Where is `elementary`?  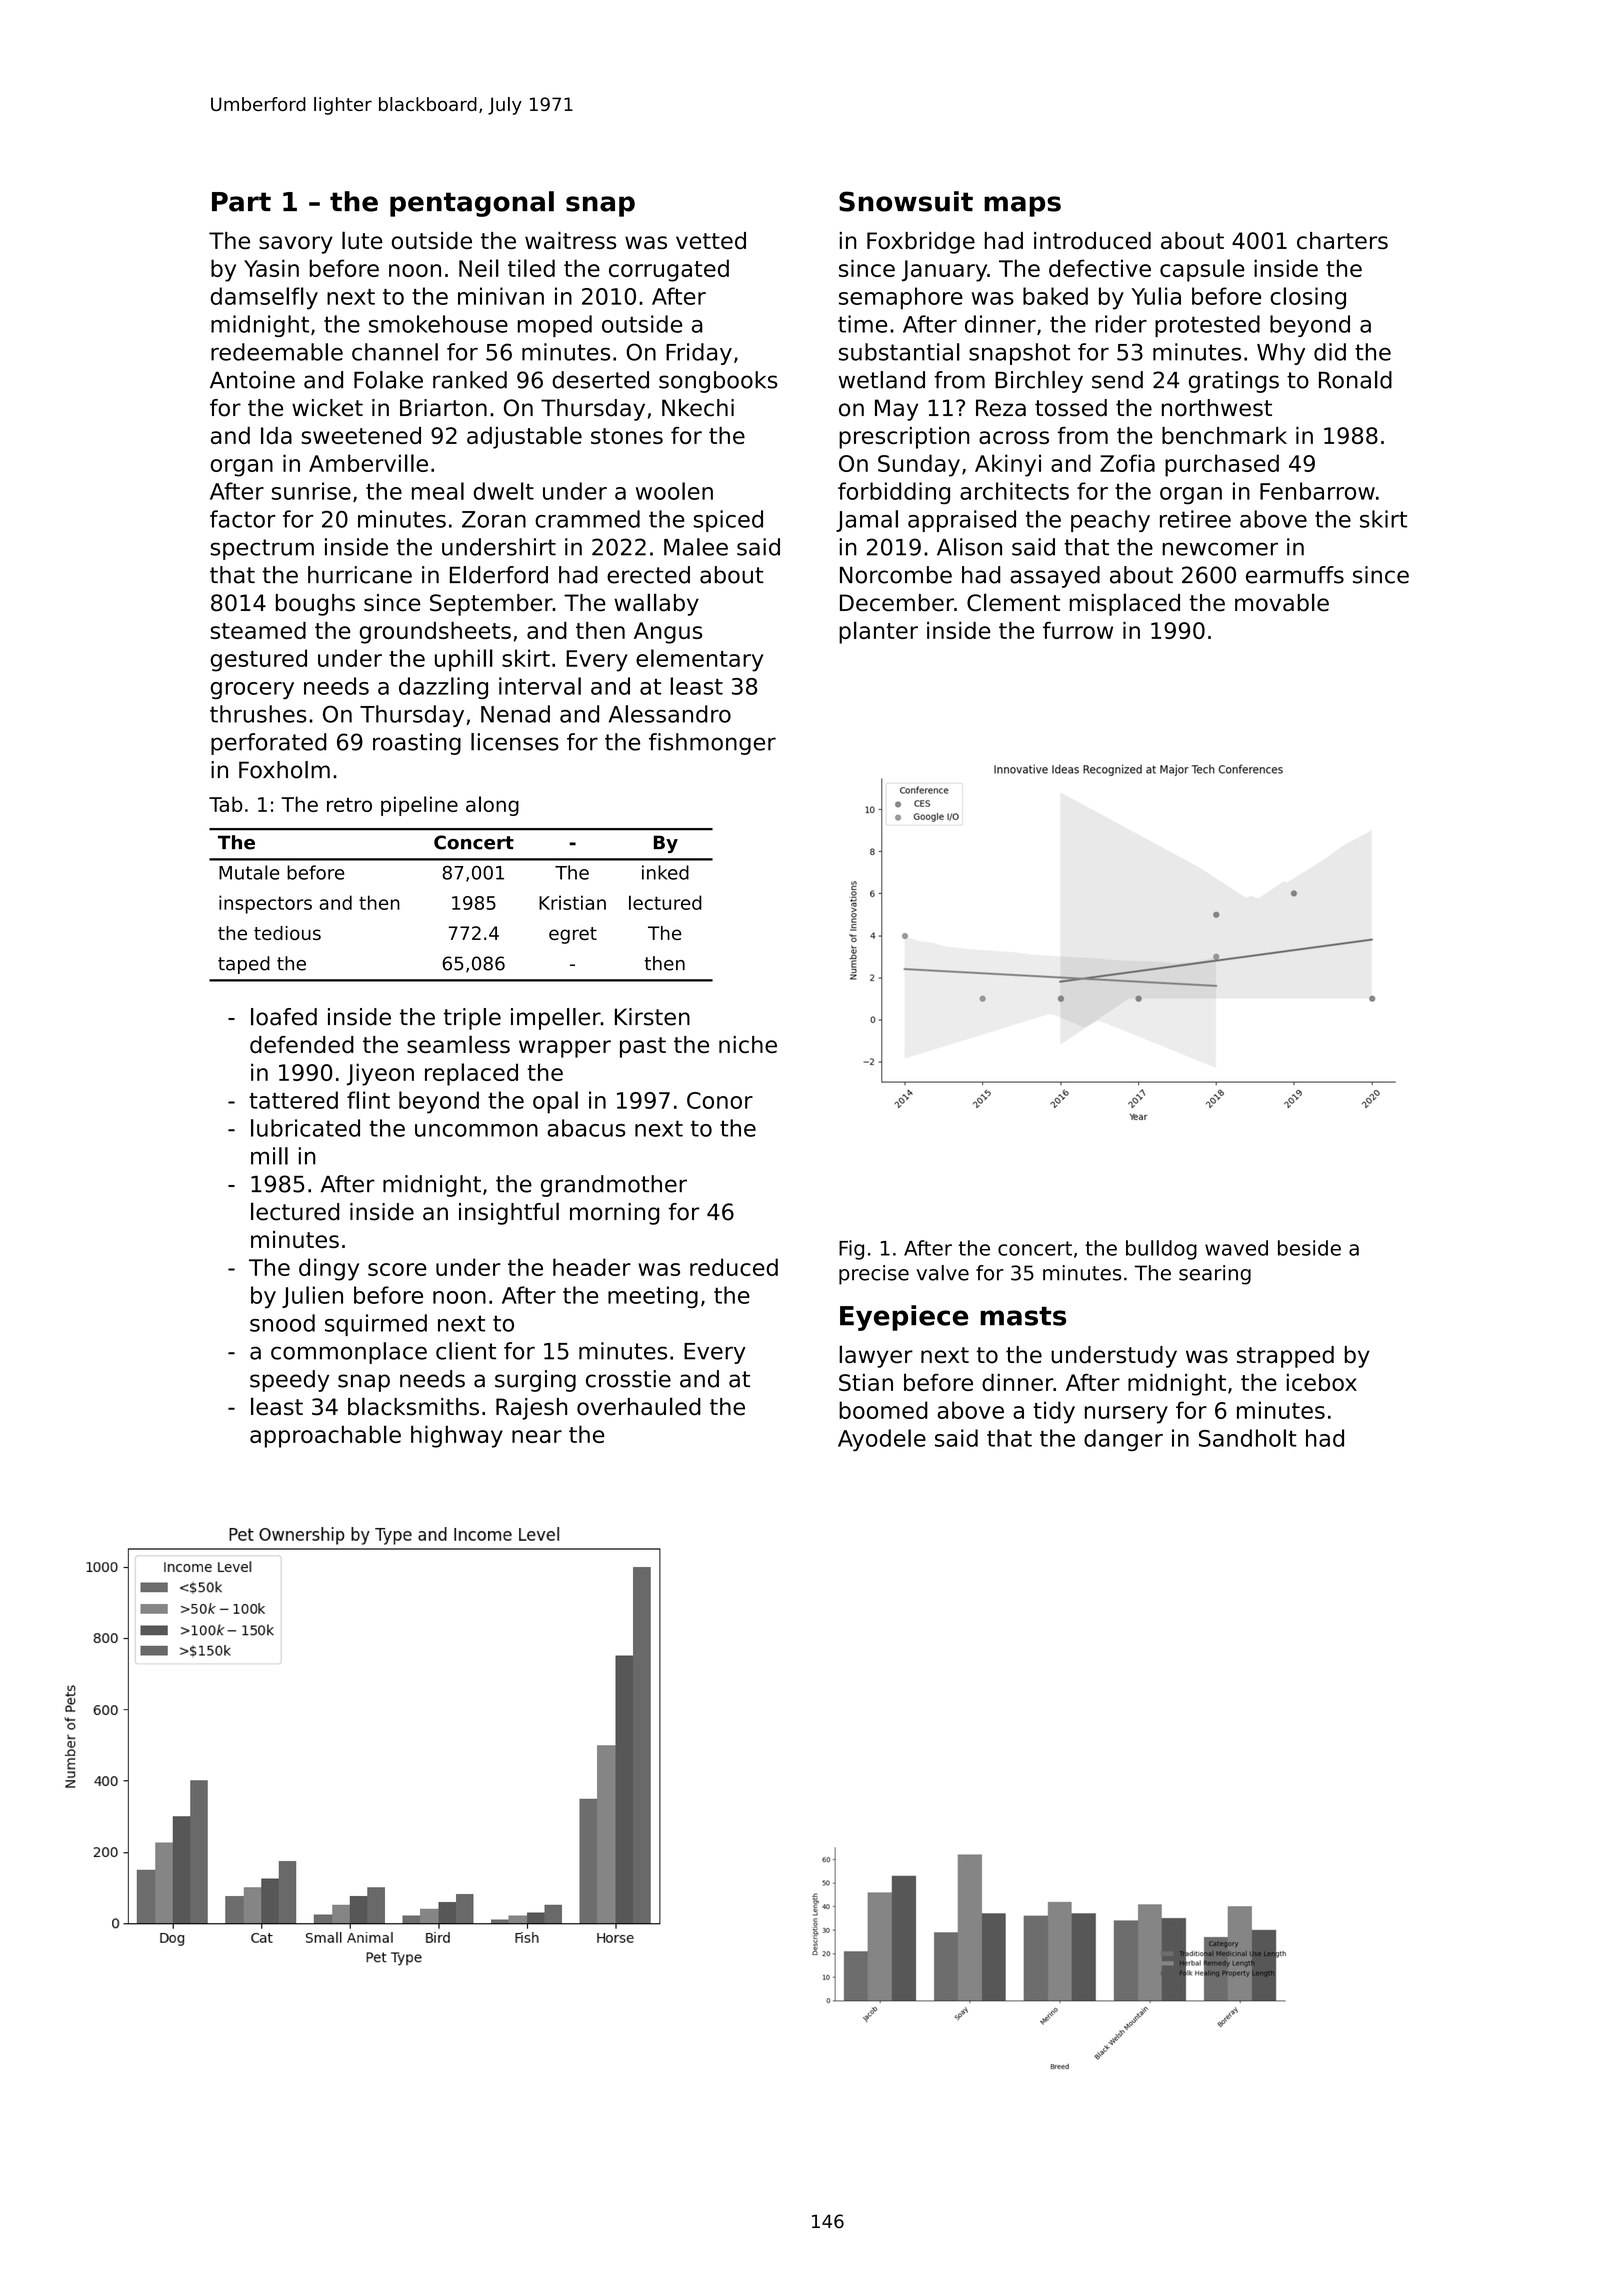 elementary is located at coordinates (699, 660).
